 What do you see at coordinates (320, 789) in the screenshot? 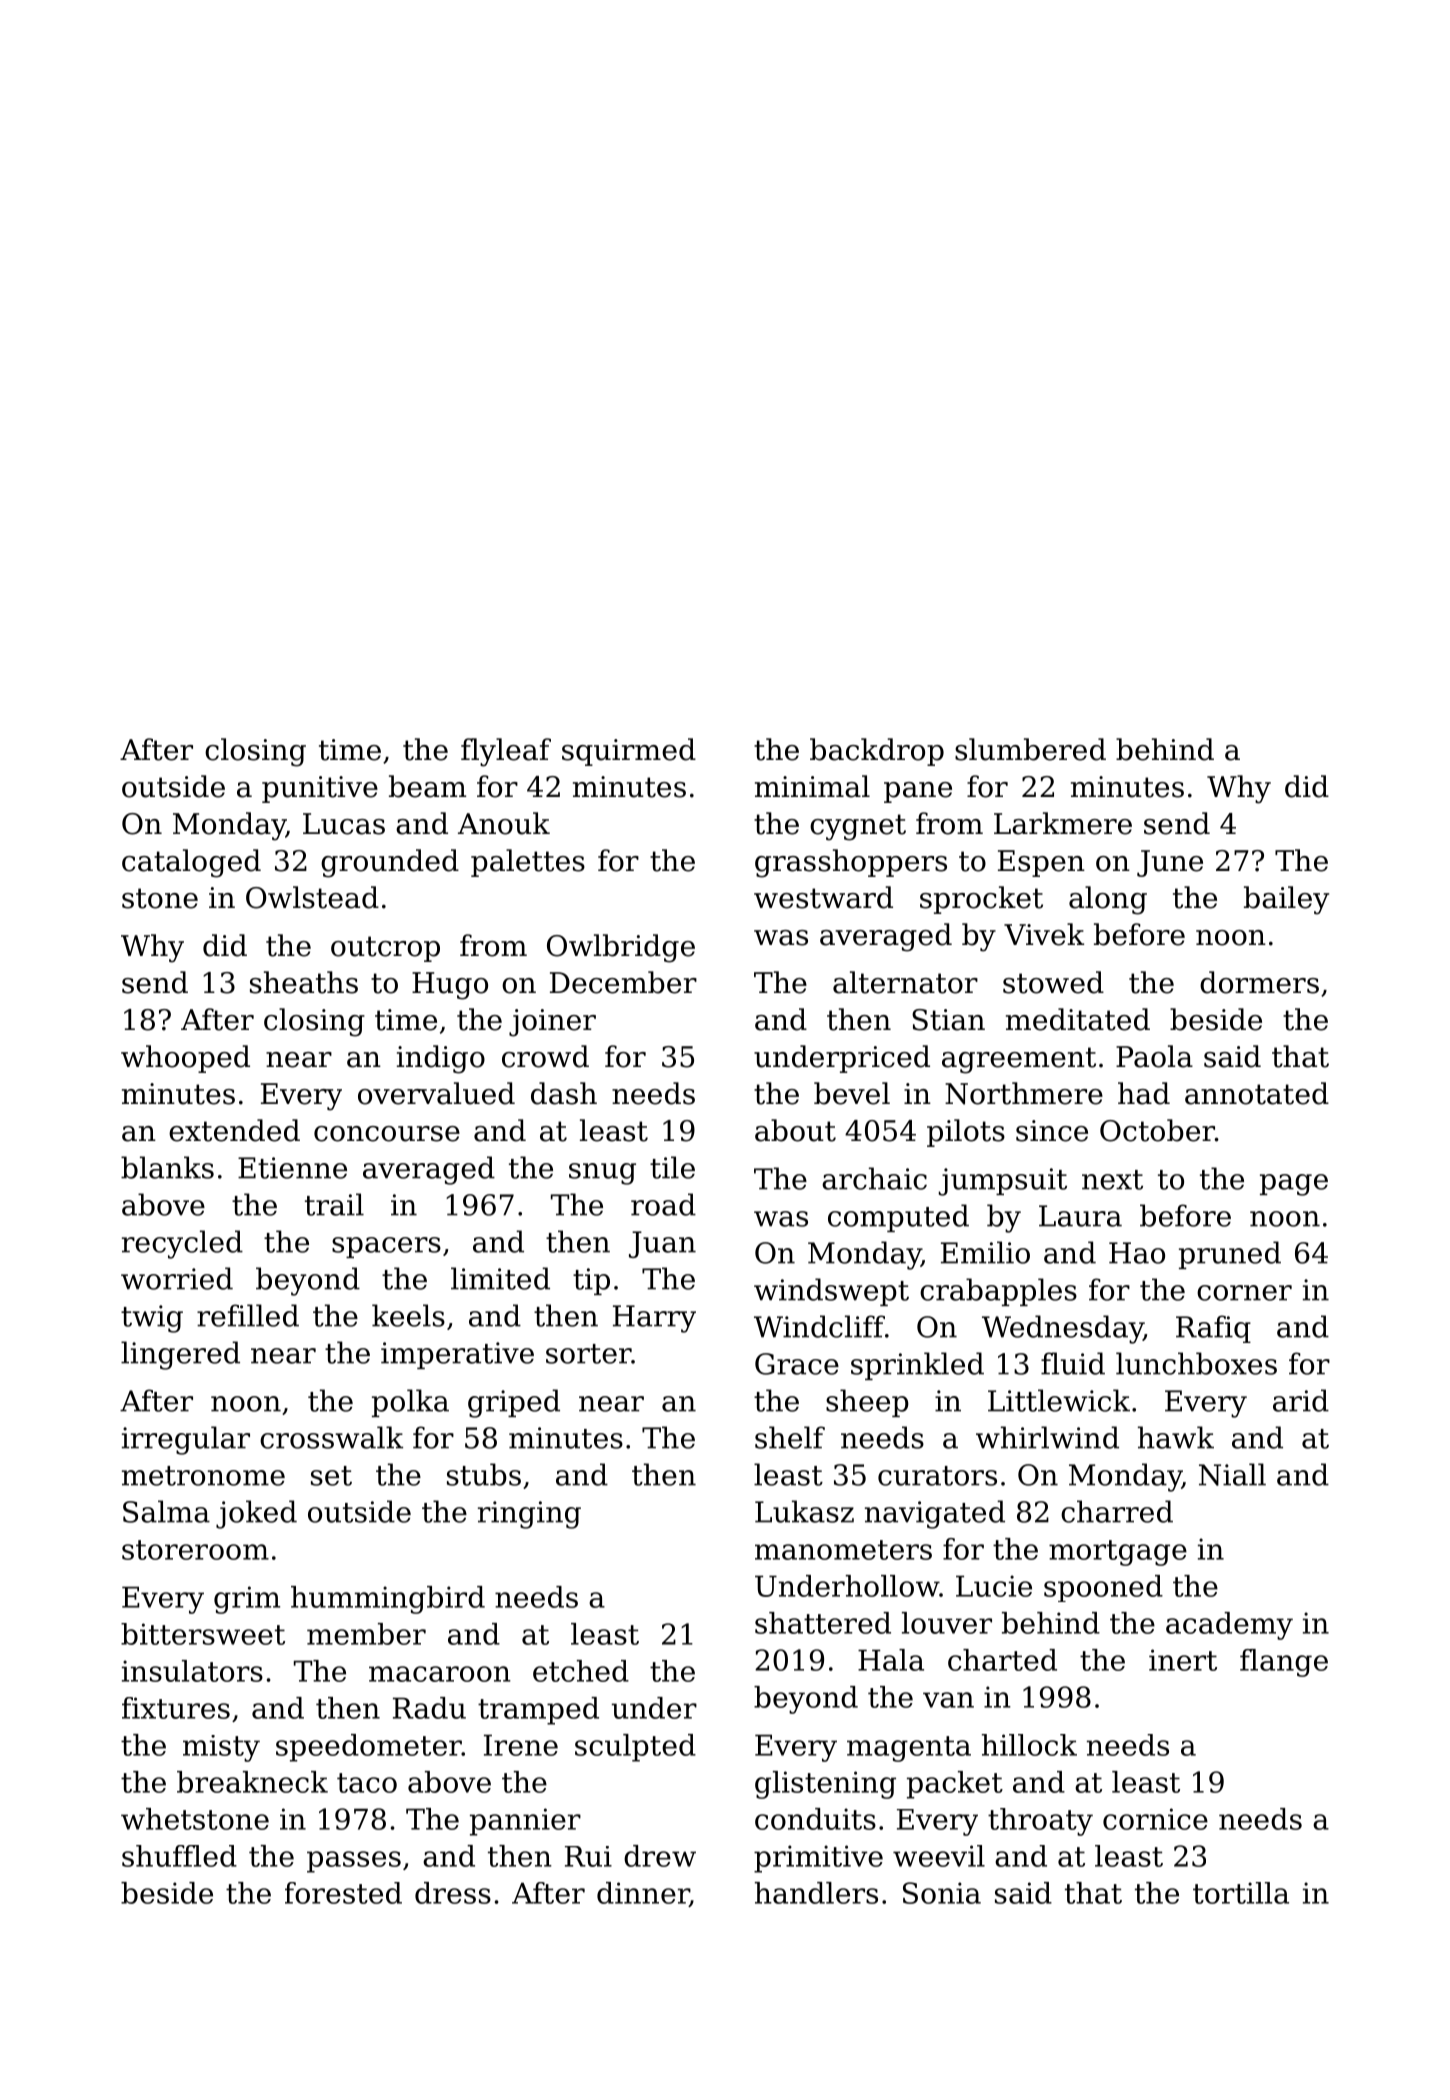
I see `punitive` at bounding box center [320, 789].
